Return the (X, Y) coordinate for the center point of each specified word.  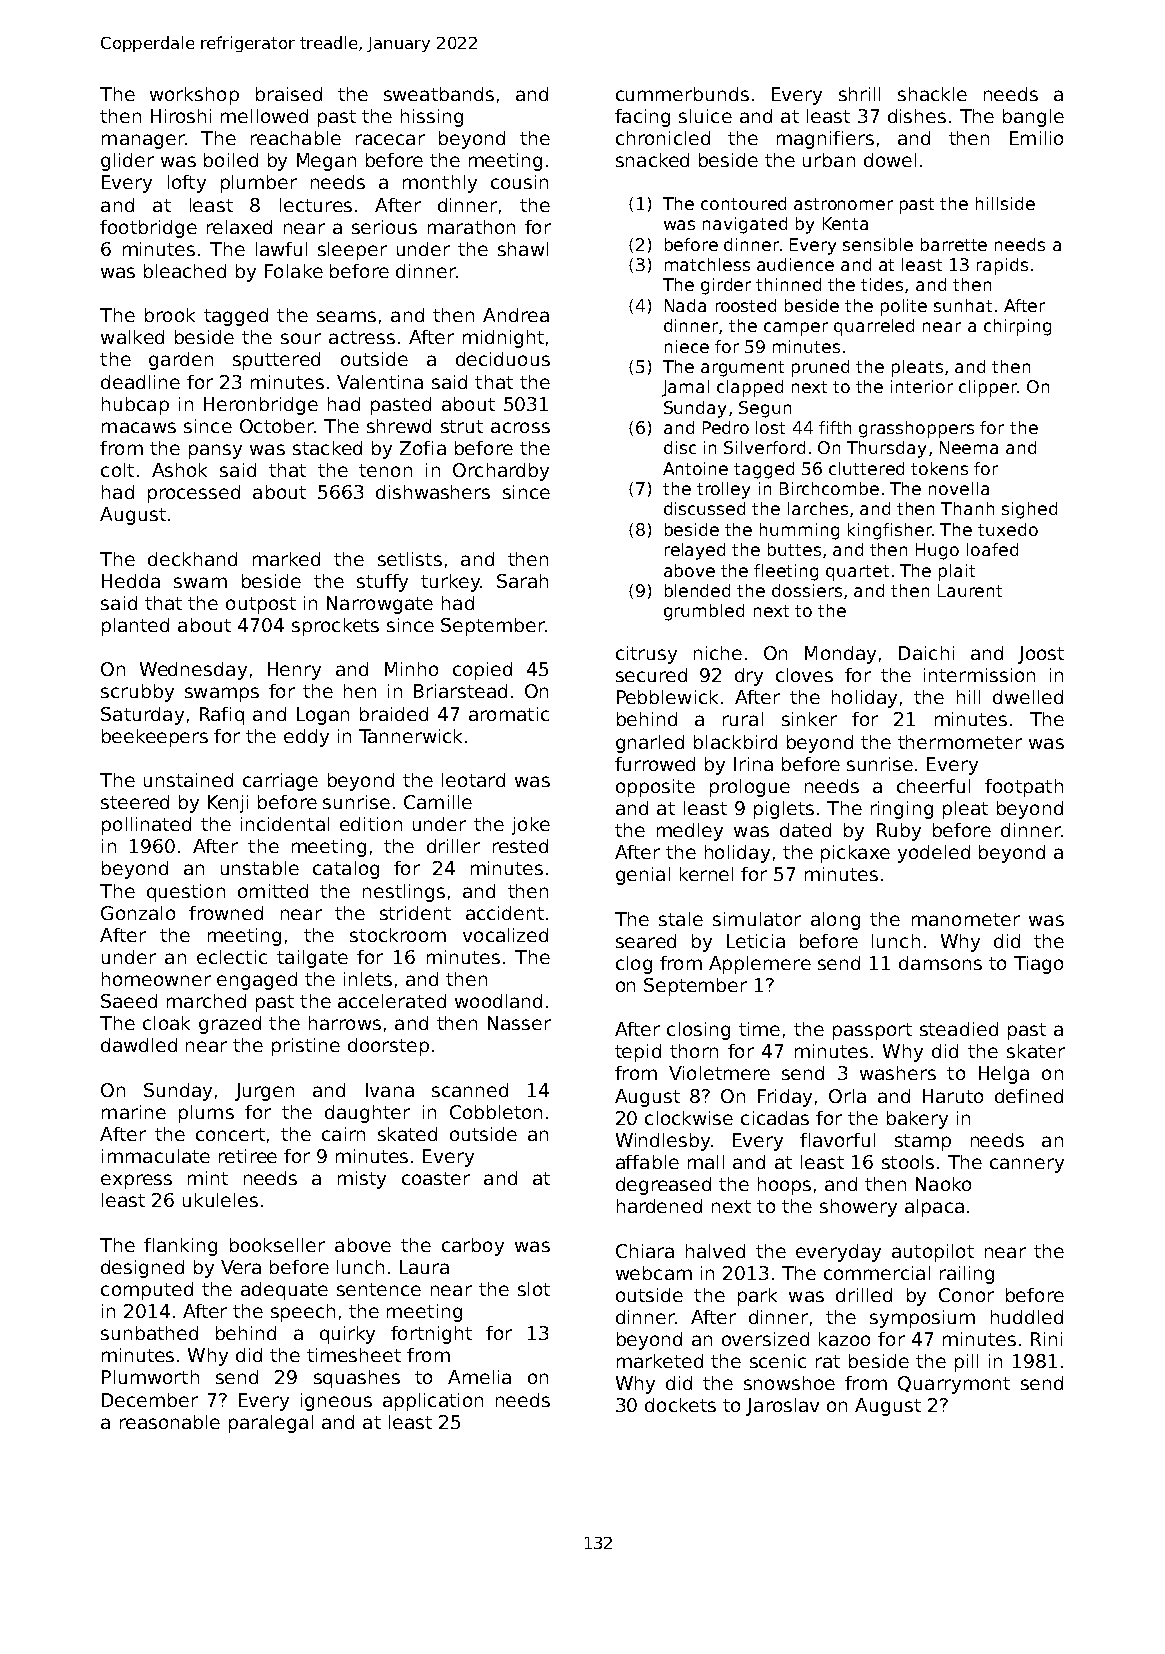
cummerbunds (682, 94)
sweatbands (439, 94)
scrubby (137, 693)
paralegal (271, 1424)
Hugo (937, 551)
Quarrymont (954, 1385)
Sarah (522, 581)
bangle (1033, 118)
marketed (660, 1361)
